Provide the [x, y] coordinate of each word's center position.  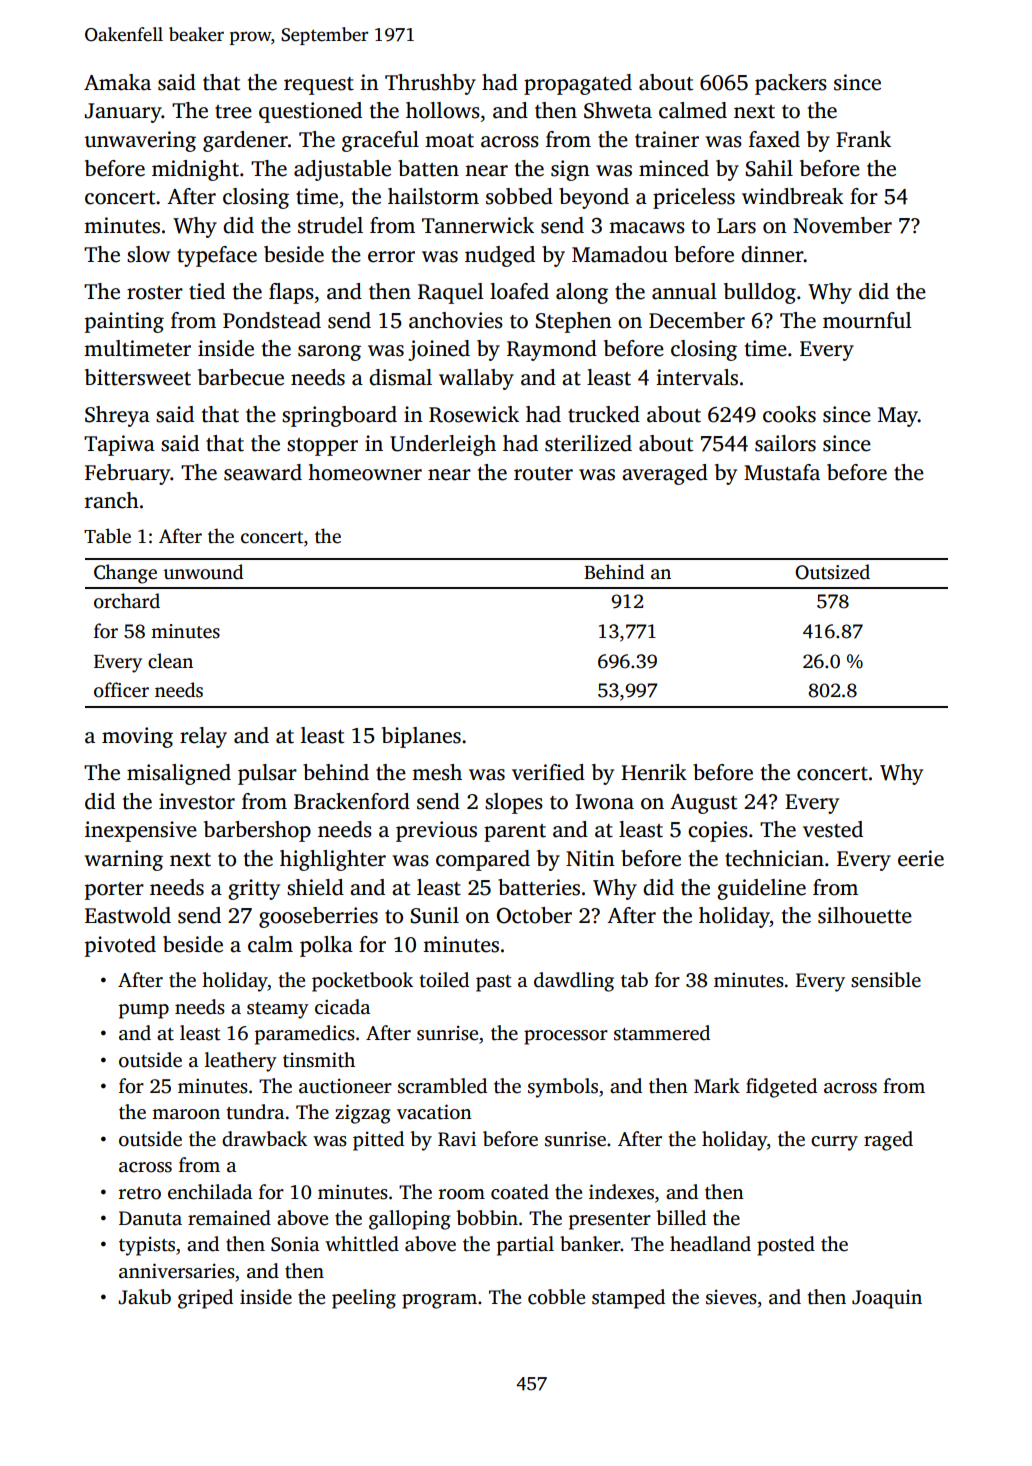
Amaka [117, 82]
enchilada [210, 1192]
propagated [578, 84]
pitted [378, 1141]
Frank [863, 139]
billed [681, 1218]
